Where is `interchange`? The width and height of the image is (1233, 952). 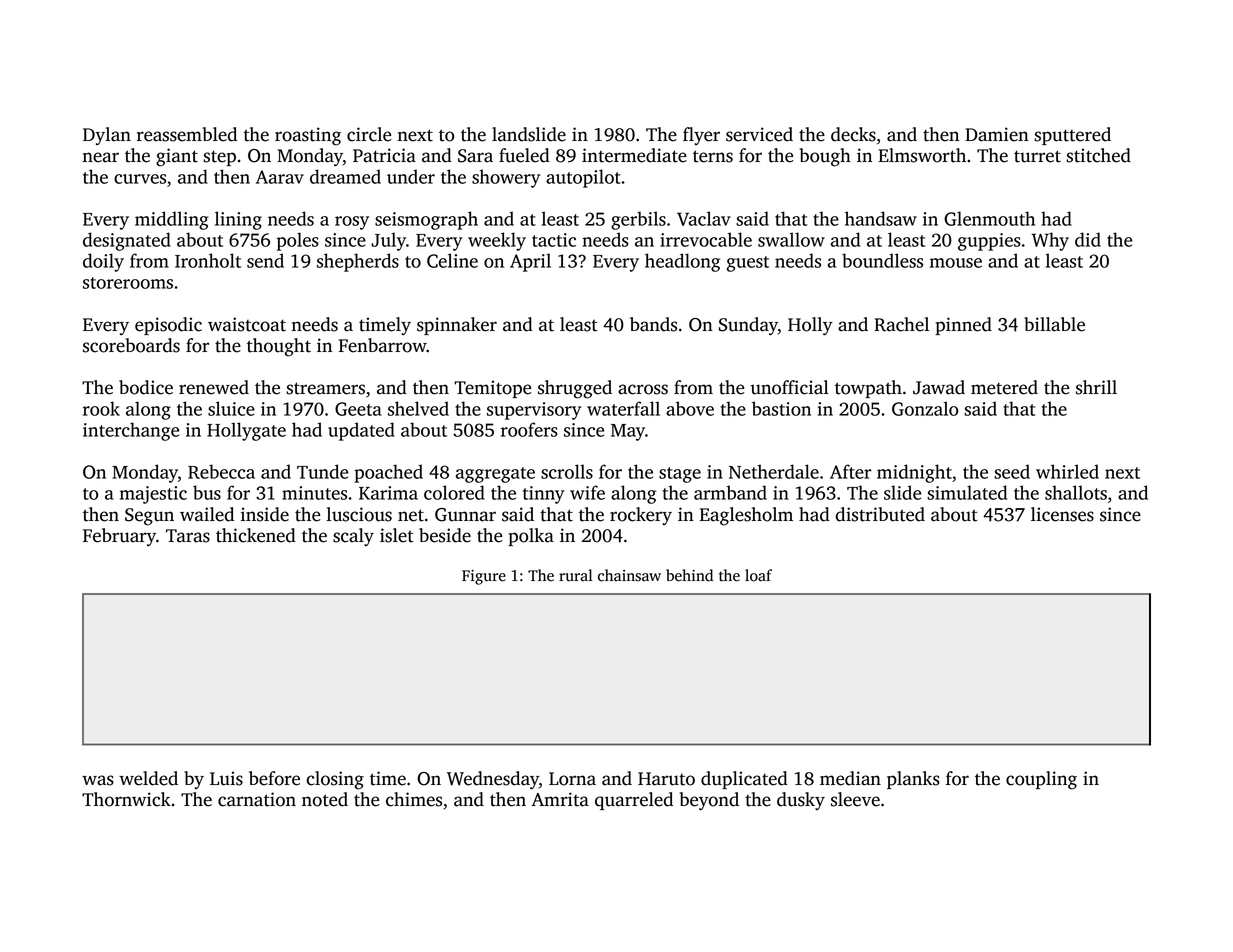
interchange is located at coordinates (131, 431).
